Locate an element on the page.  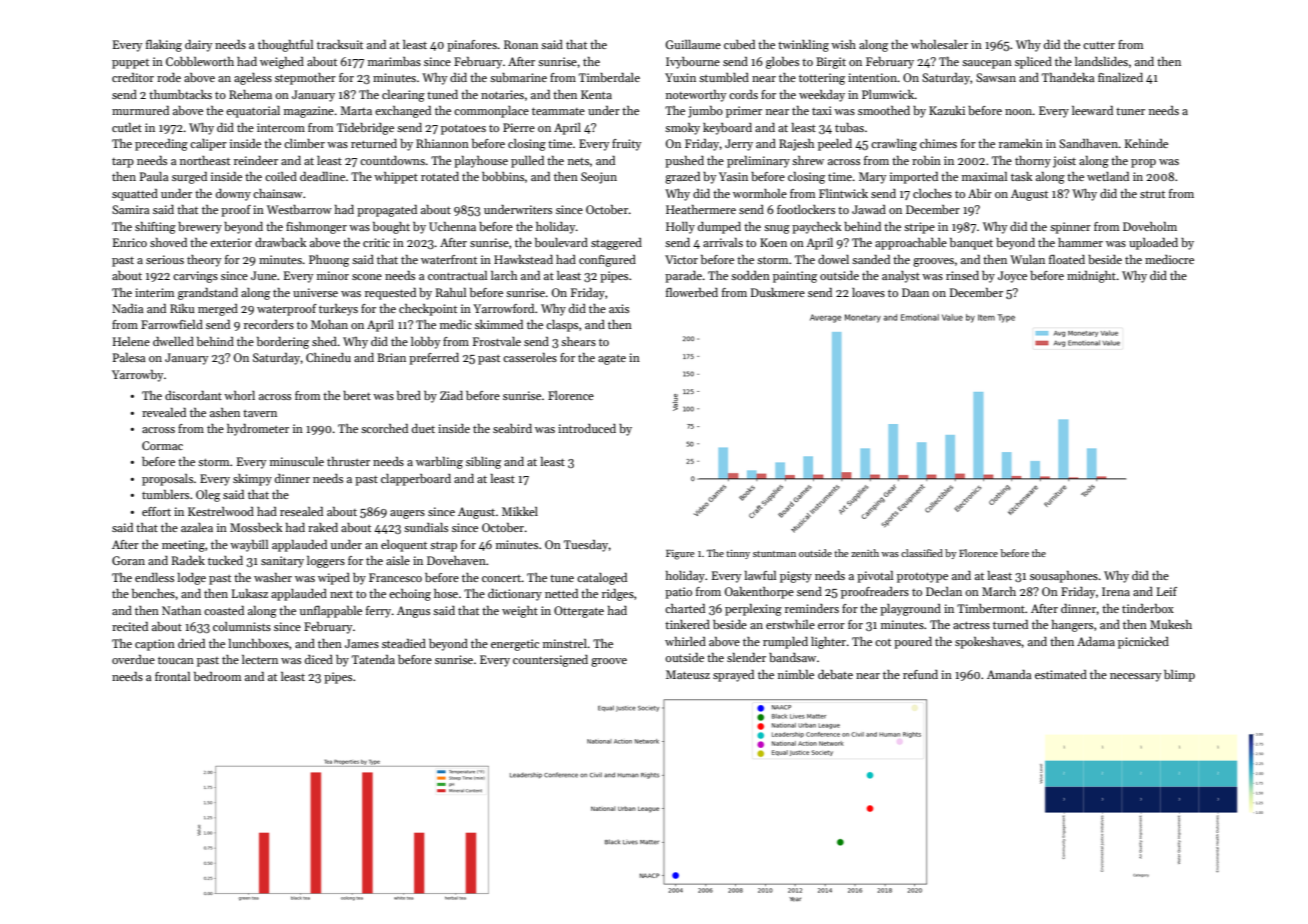
Cormac is located at coordinates (162, 445).
